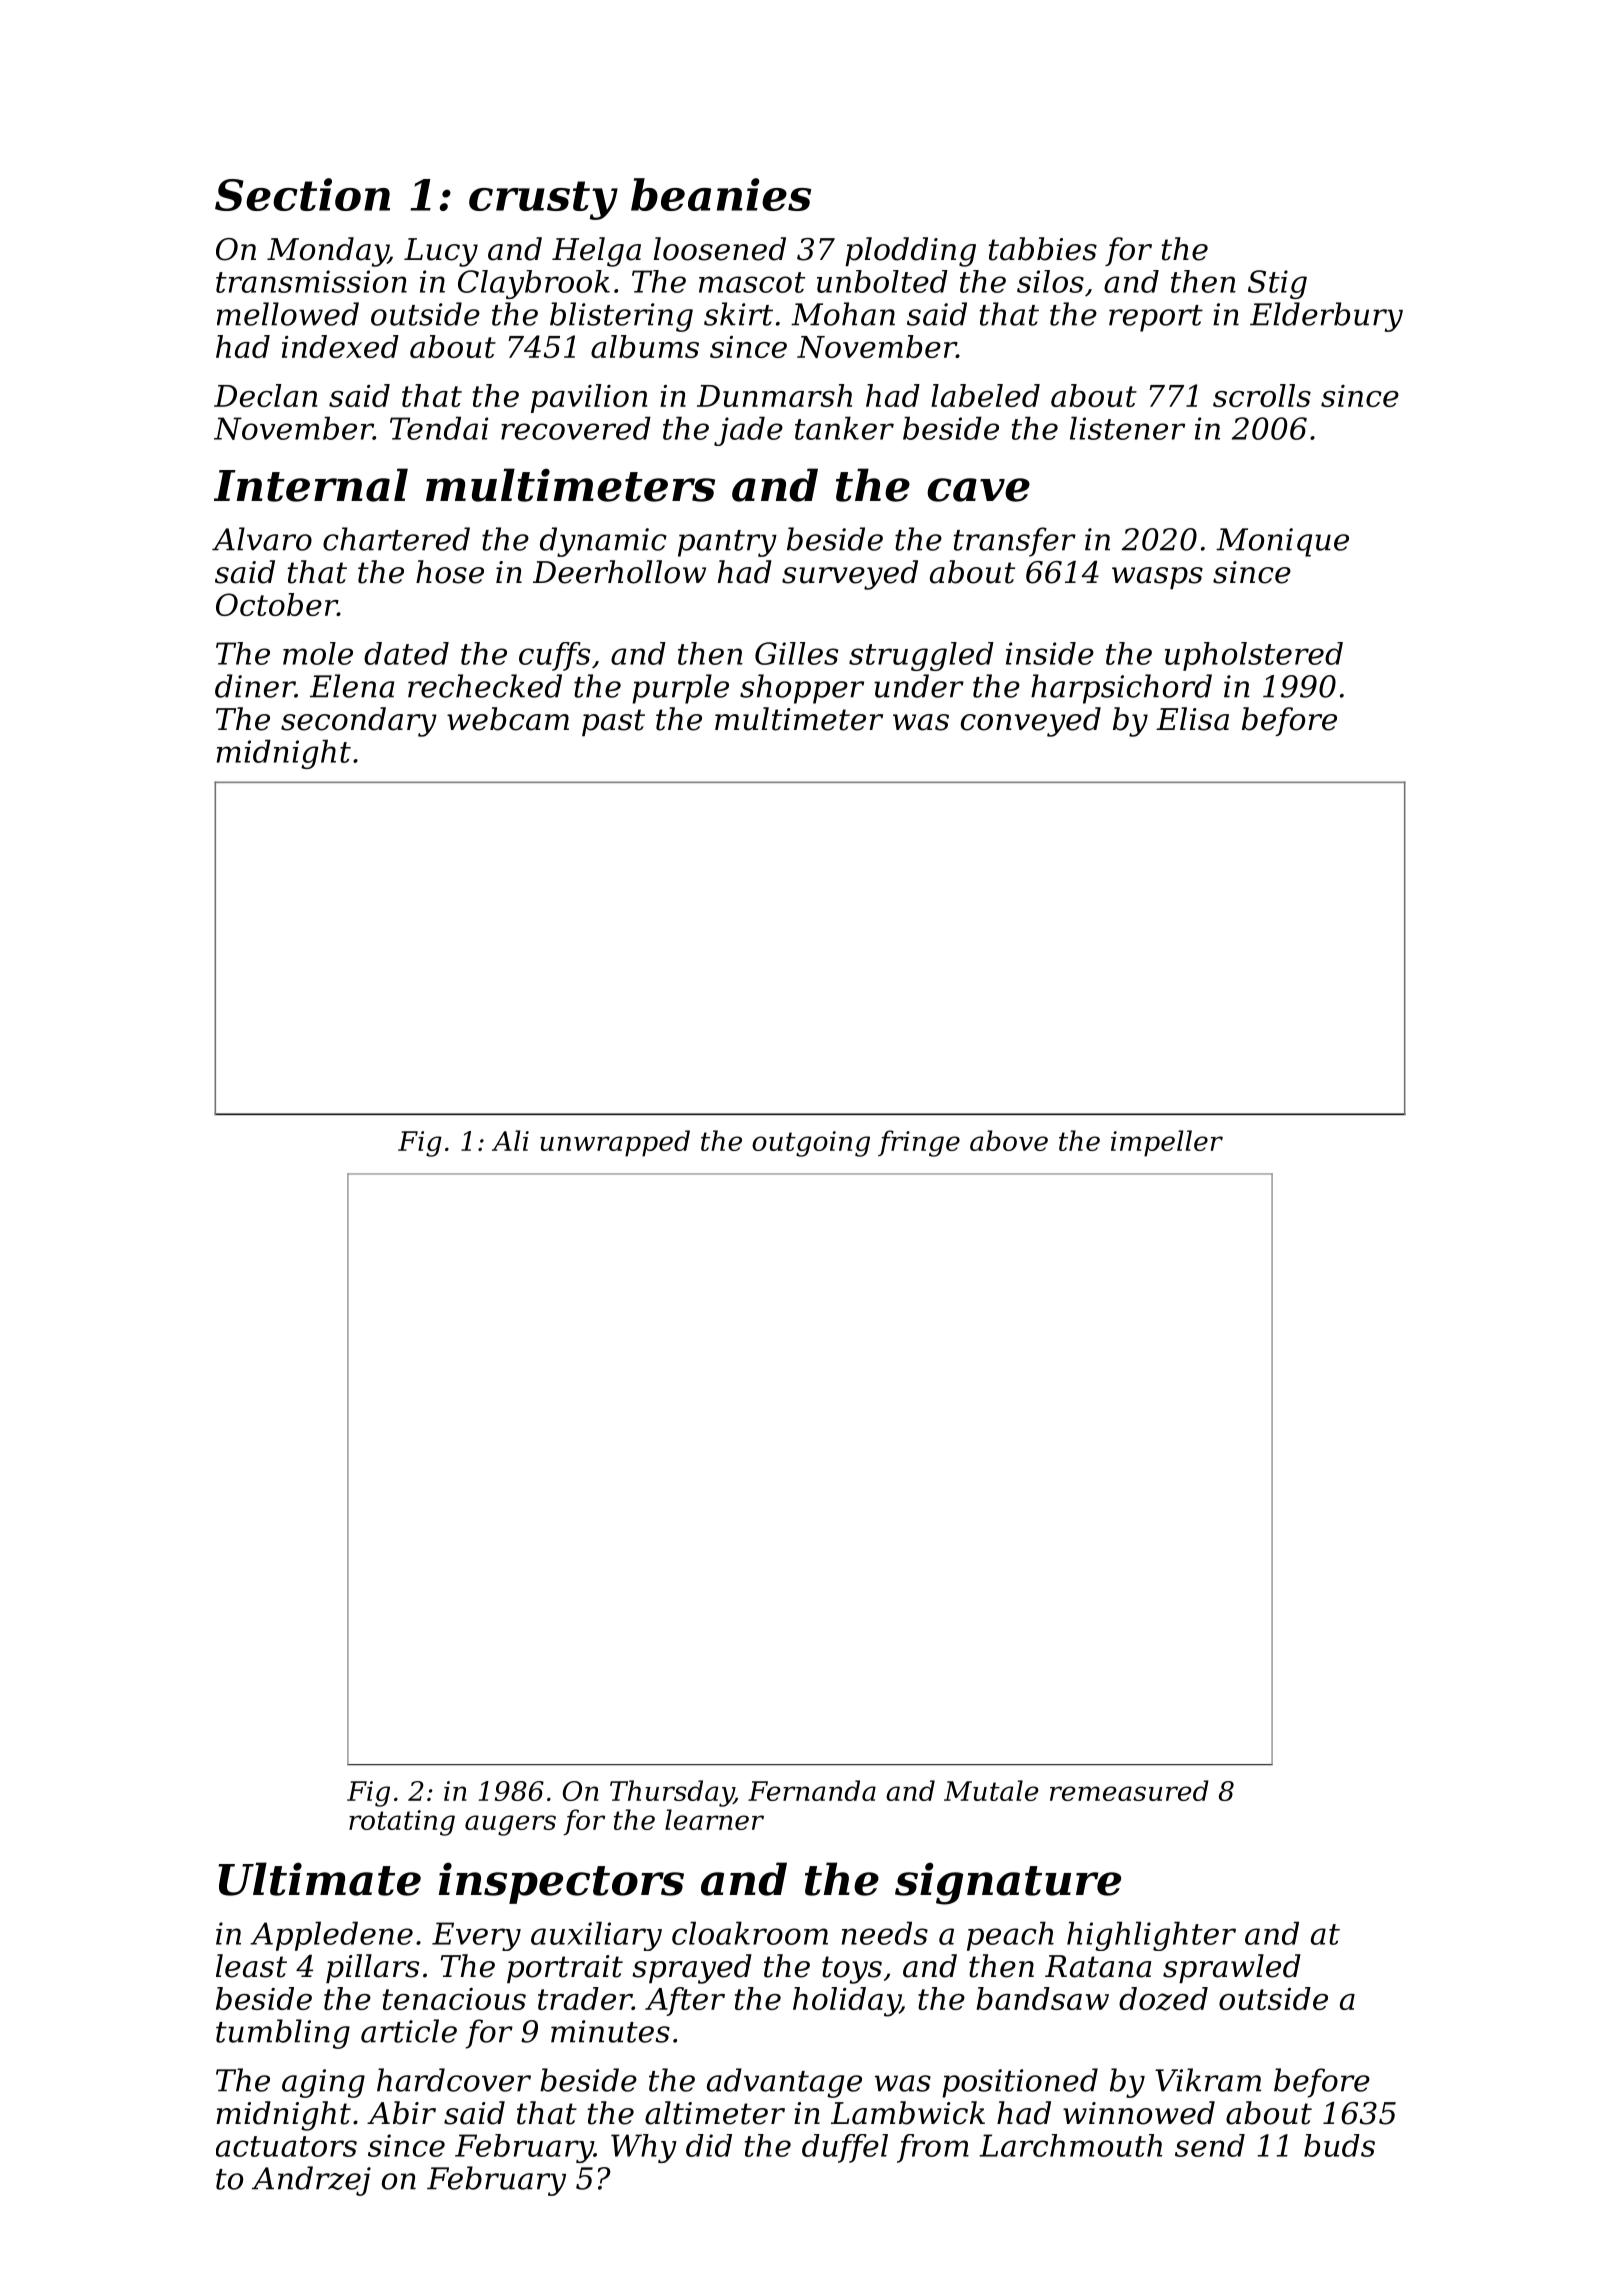 This image has width=1620, height=2292. I want to click on Declan, so click(266, 395).
